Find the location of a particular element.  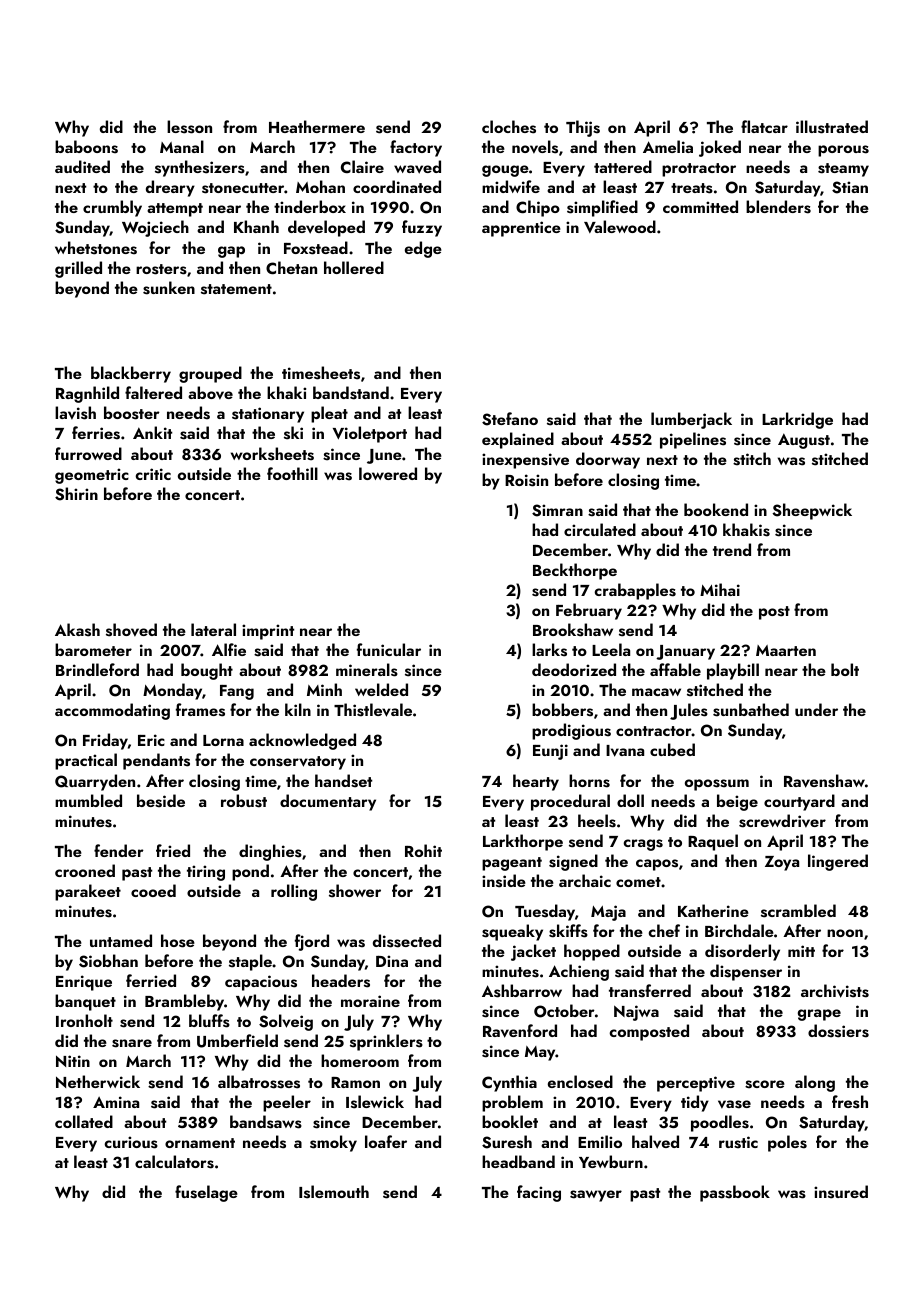

Heathermere is located at coordinates (317, 126).
